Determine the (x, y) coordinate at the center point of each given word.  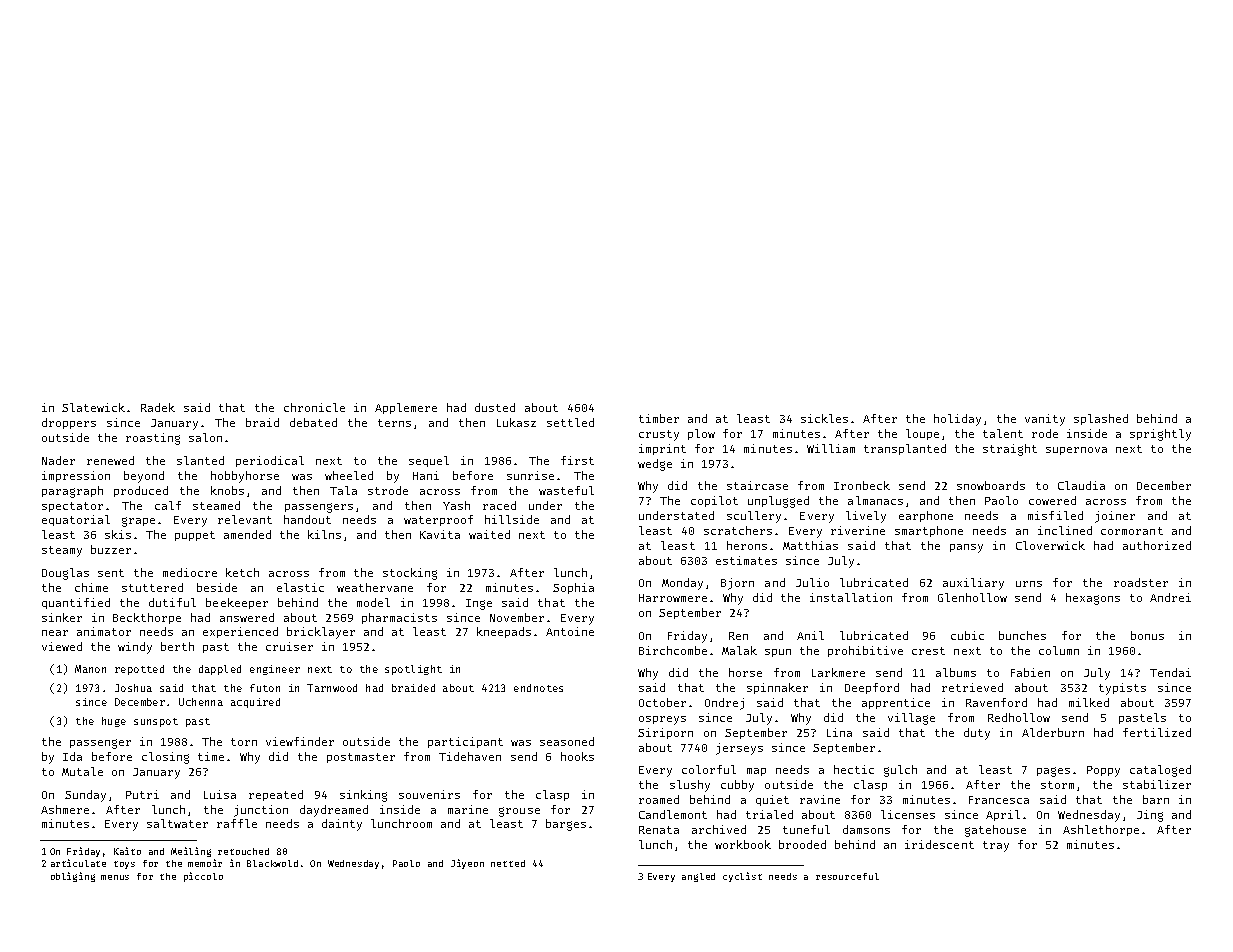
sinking (363, 796)
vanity (1045, 420)
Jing (1150, 816)
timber (659, 418)
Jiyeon (467, 864)
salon (205, 437)
